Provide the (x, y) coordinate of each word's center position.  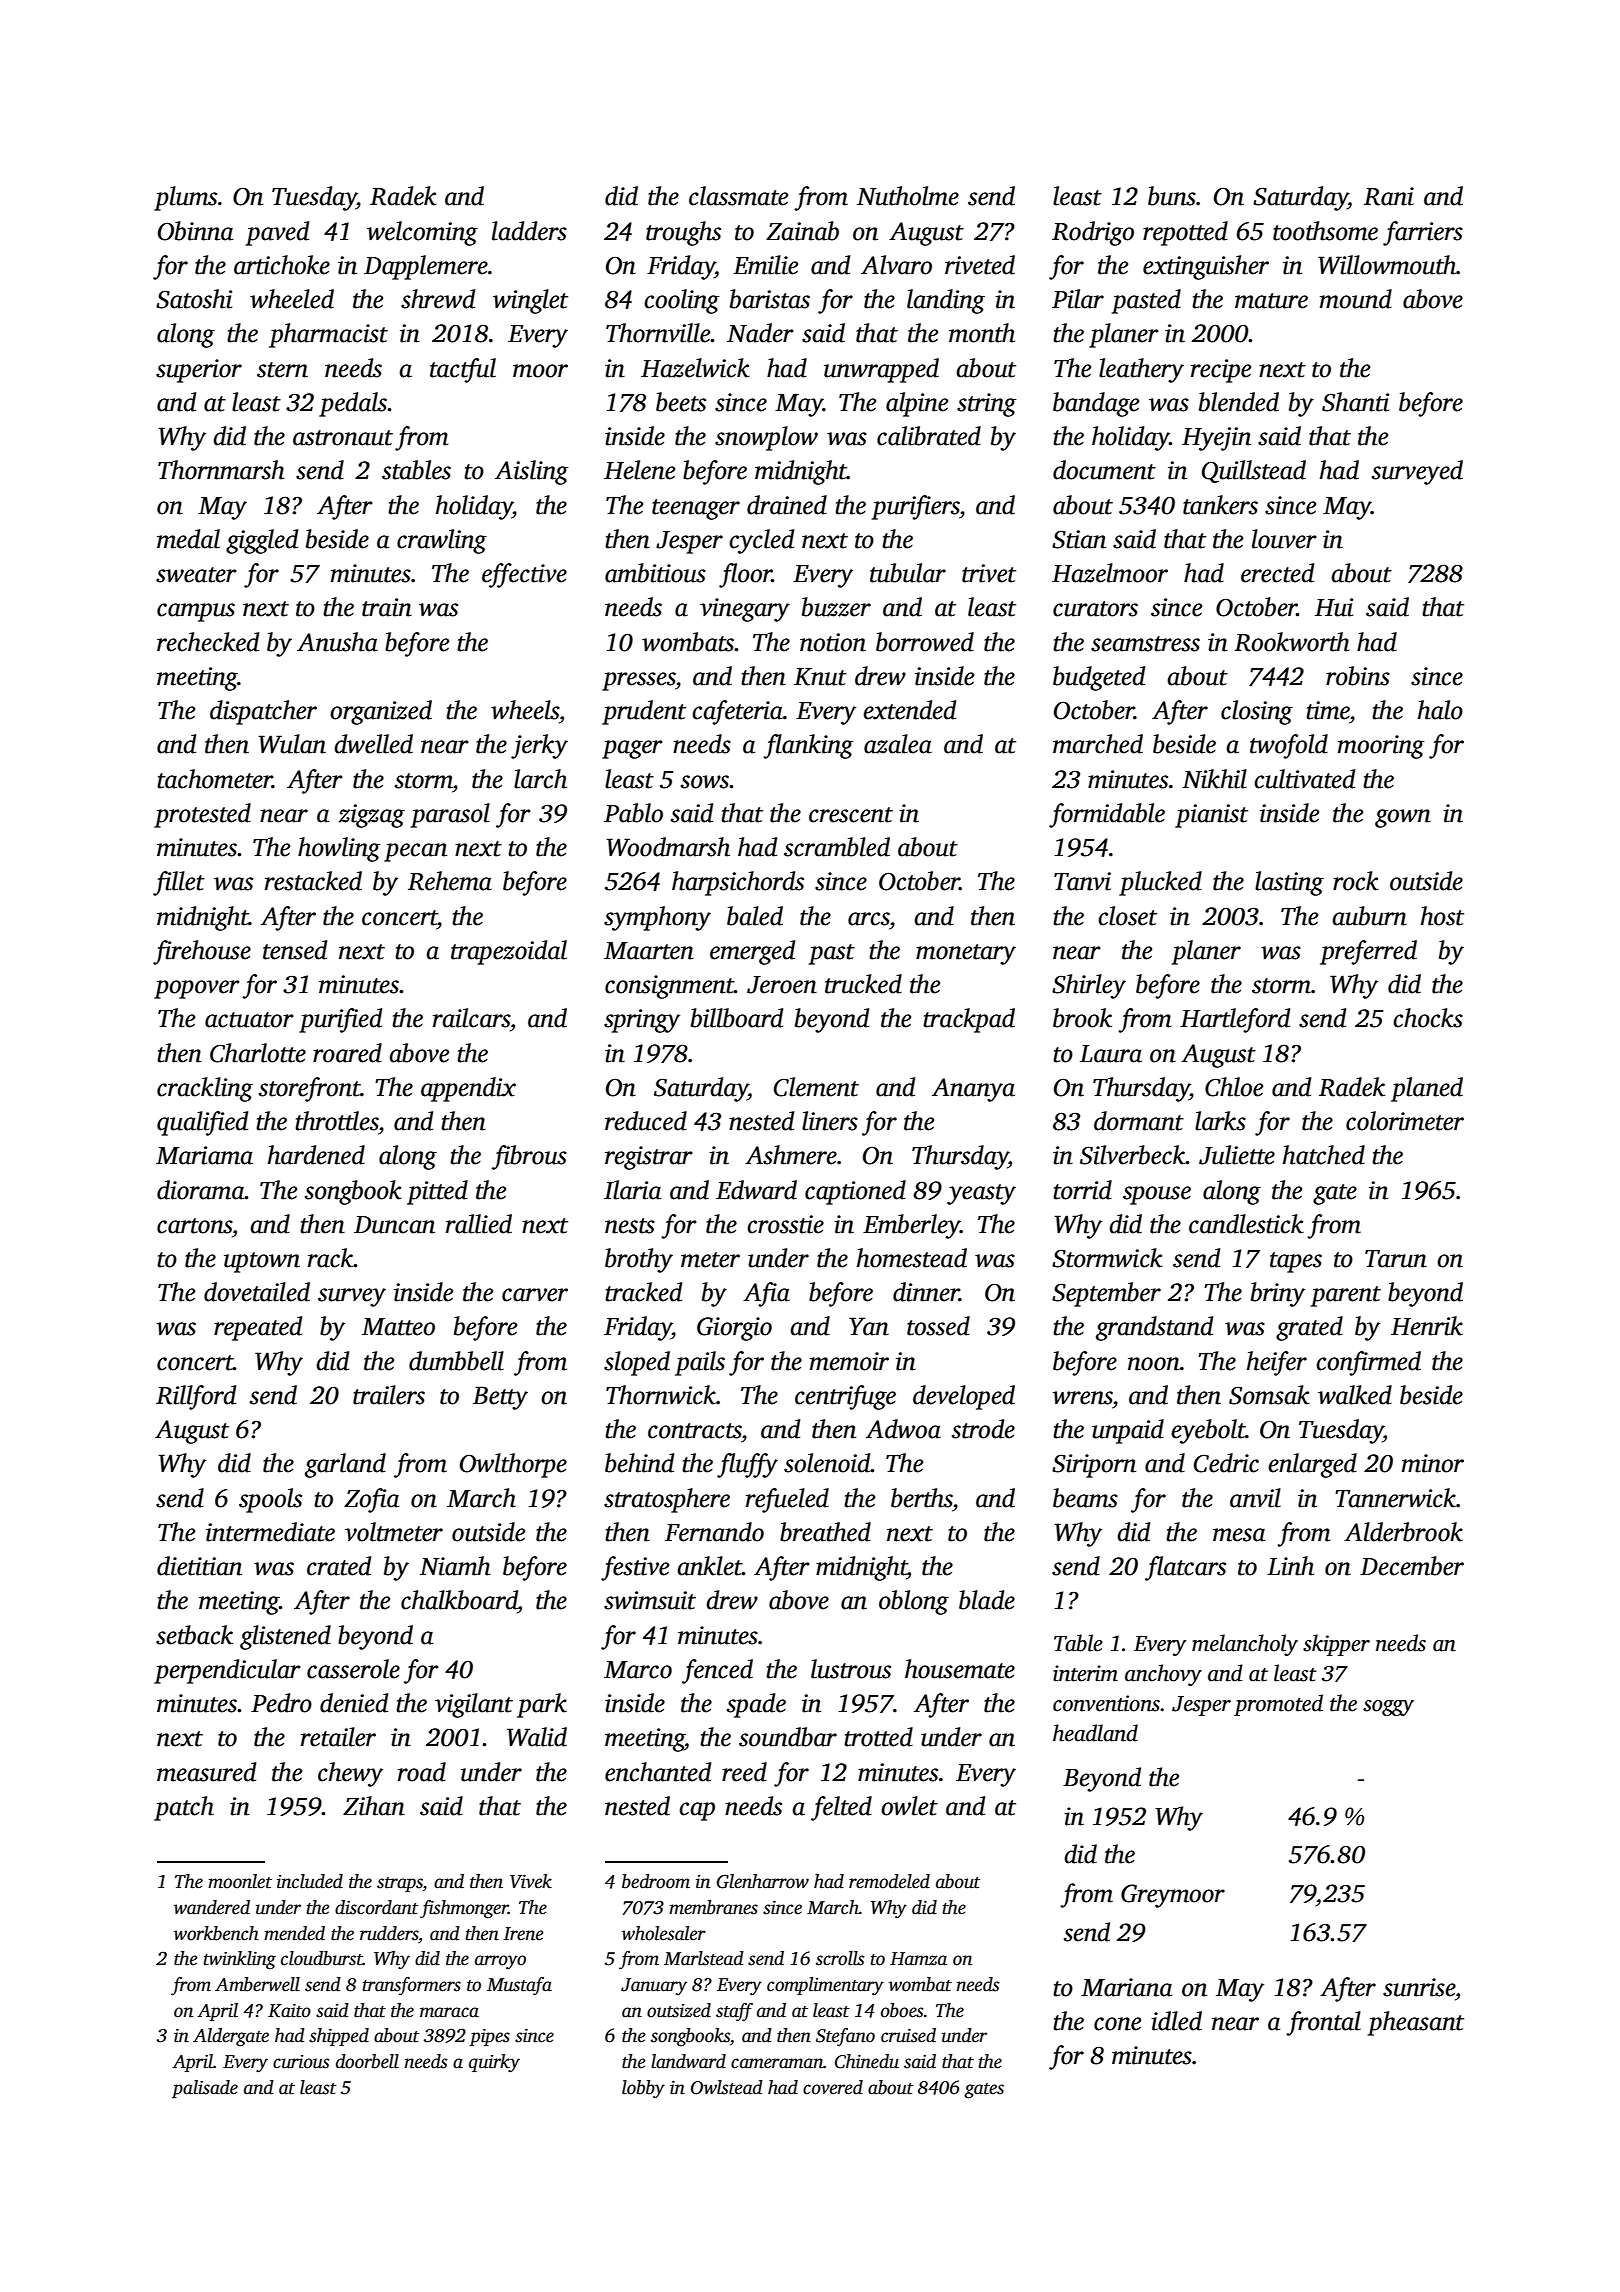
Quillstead (1253, 471)
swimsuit (650, 1600)
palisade (205, 2089)
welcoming (422, 233)
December (1412, 1566)
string (987, 405)
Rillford (196, 1397)
